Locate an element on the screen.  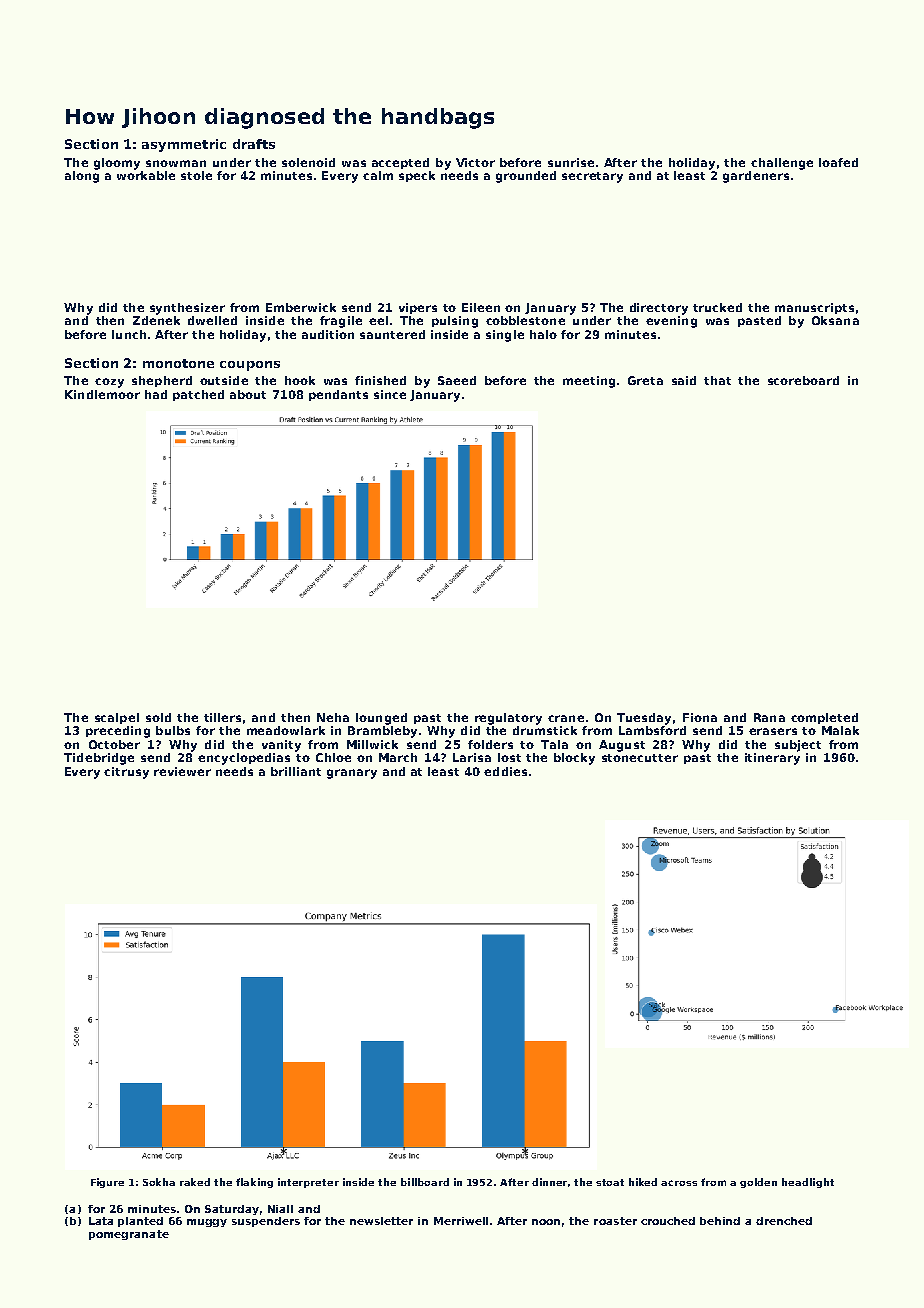
along is located at coordinates (82, 177).
